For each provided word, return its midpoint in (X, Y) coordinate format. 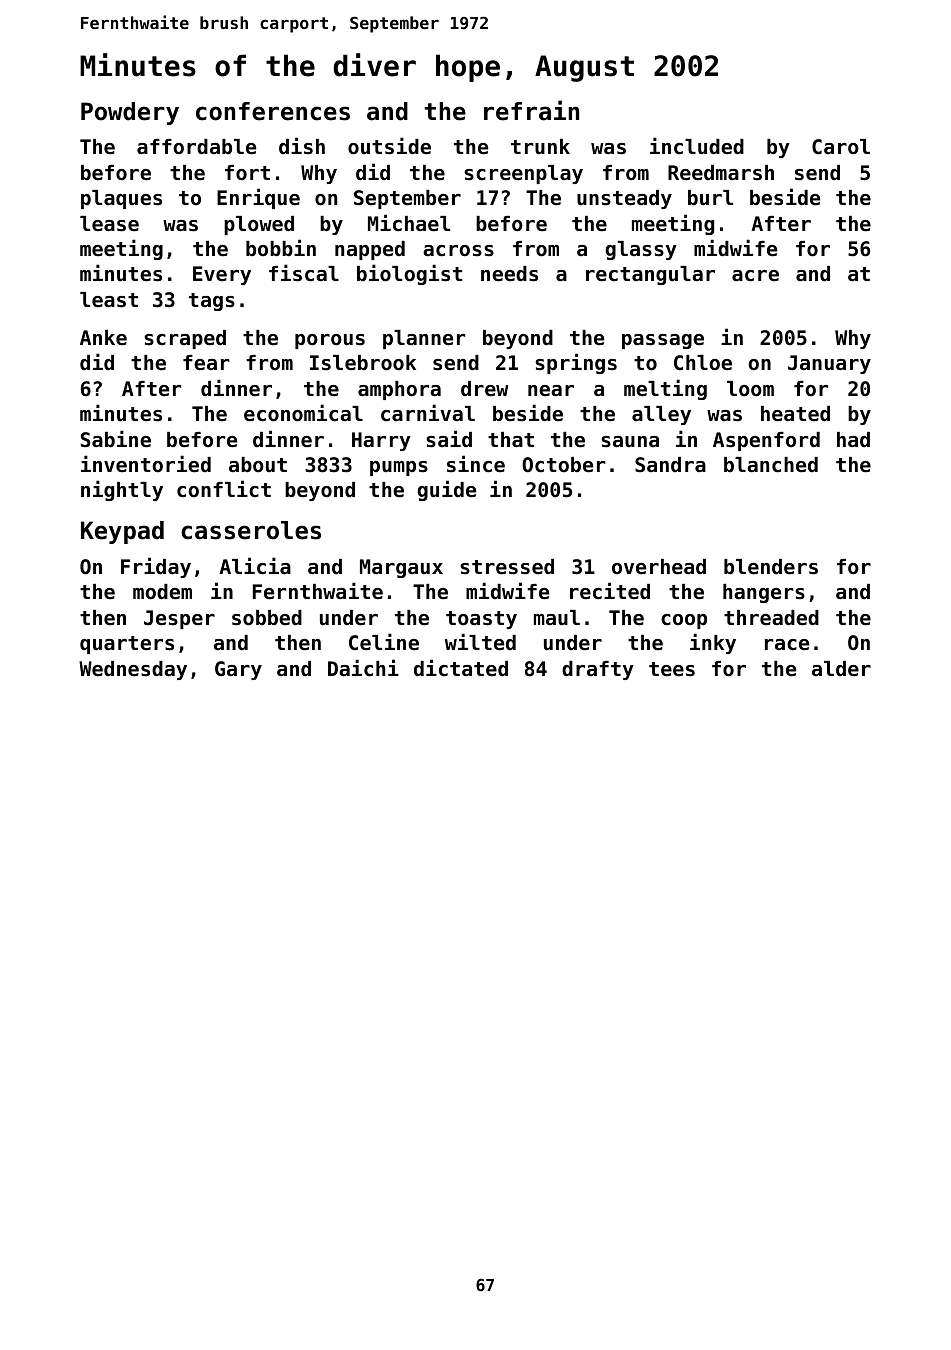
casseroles (251, 530)
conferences (273, 111)
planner (424, 339)
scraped (185, 339)
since (476, 464)
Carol (841, 147)
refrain (531, 110)
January (829, 364)
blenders (771, 567)
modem (162, 592)
